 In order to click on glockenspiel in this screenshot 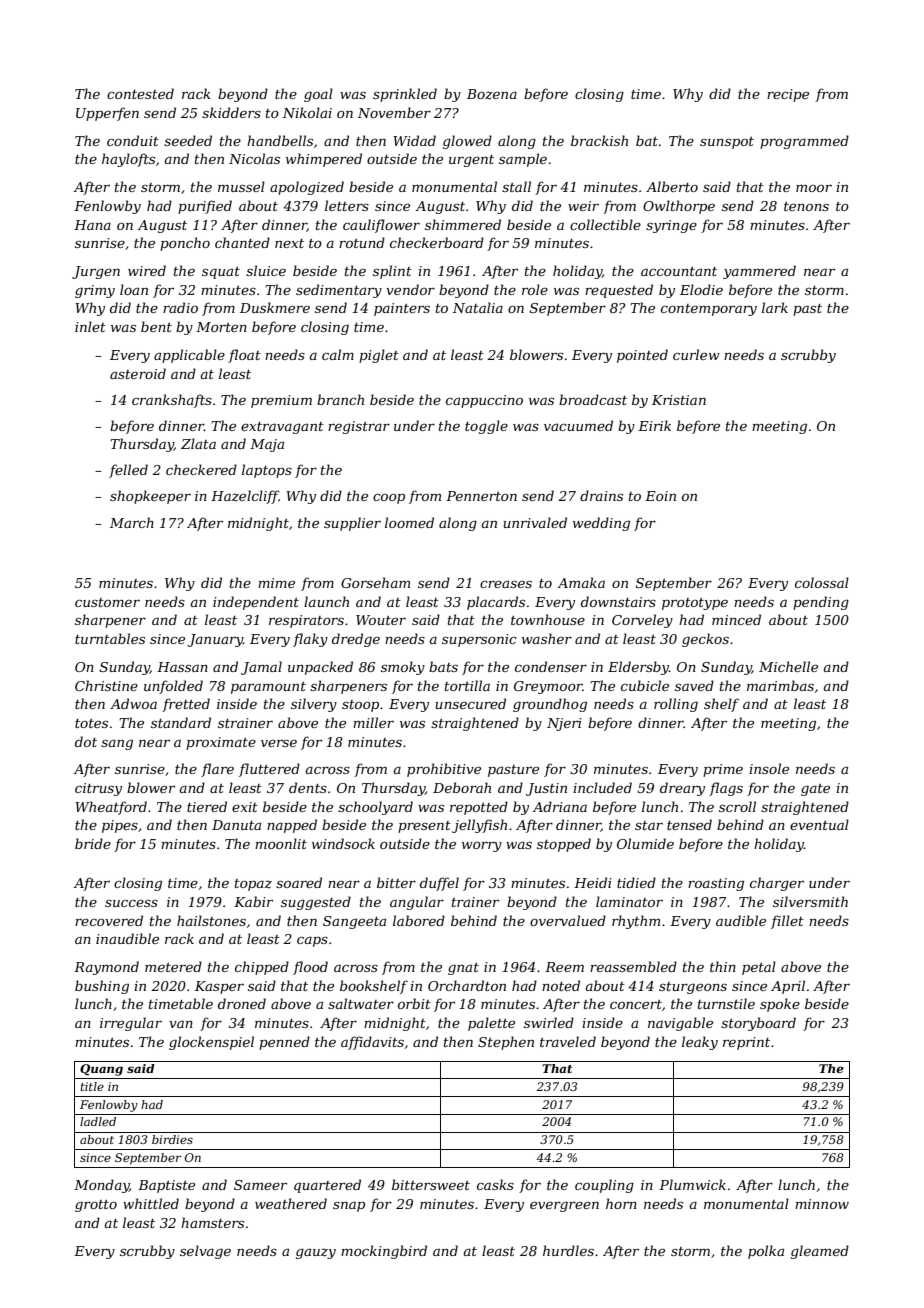, I will do `click(211, 1043)`.
